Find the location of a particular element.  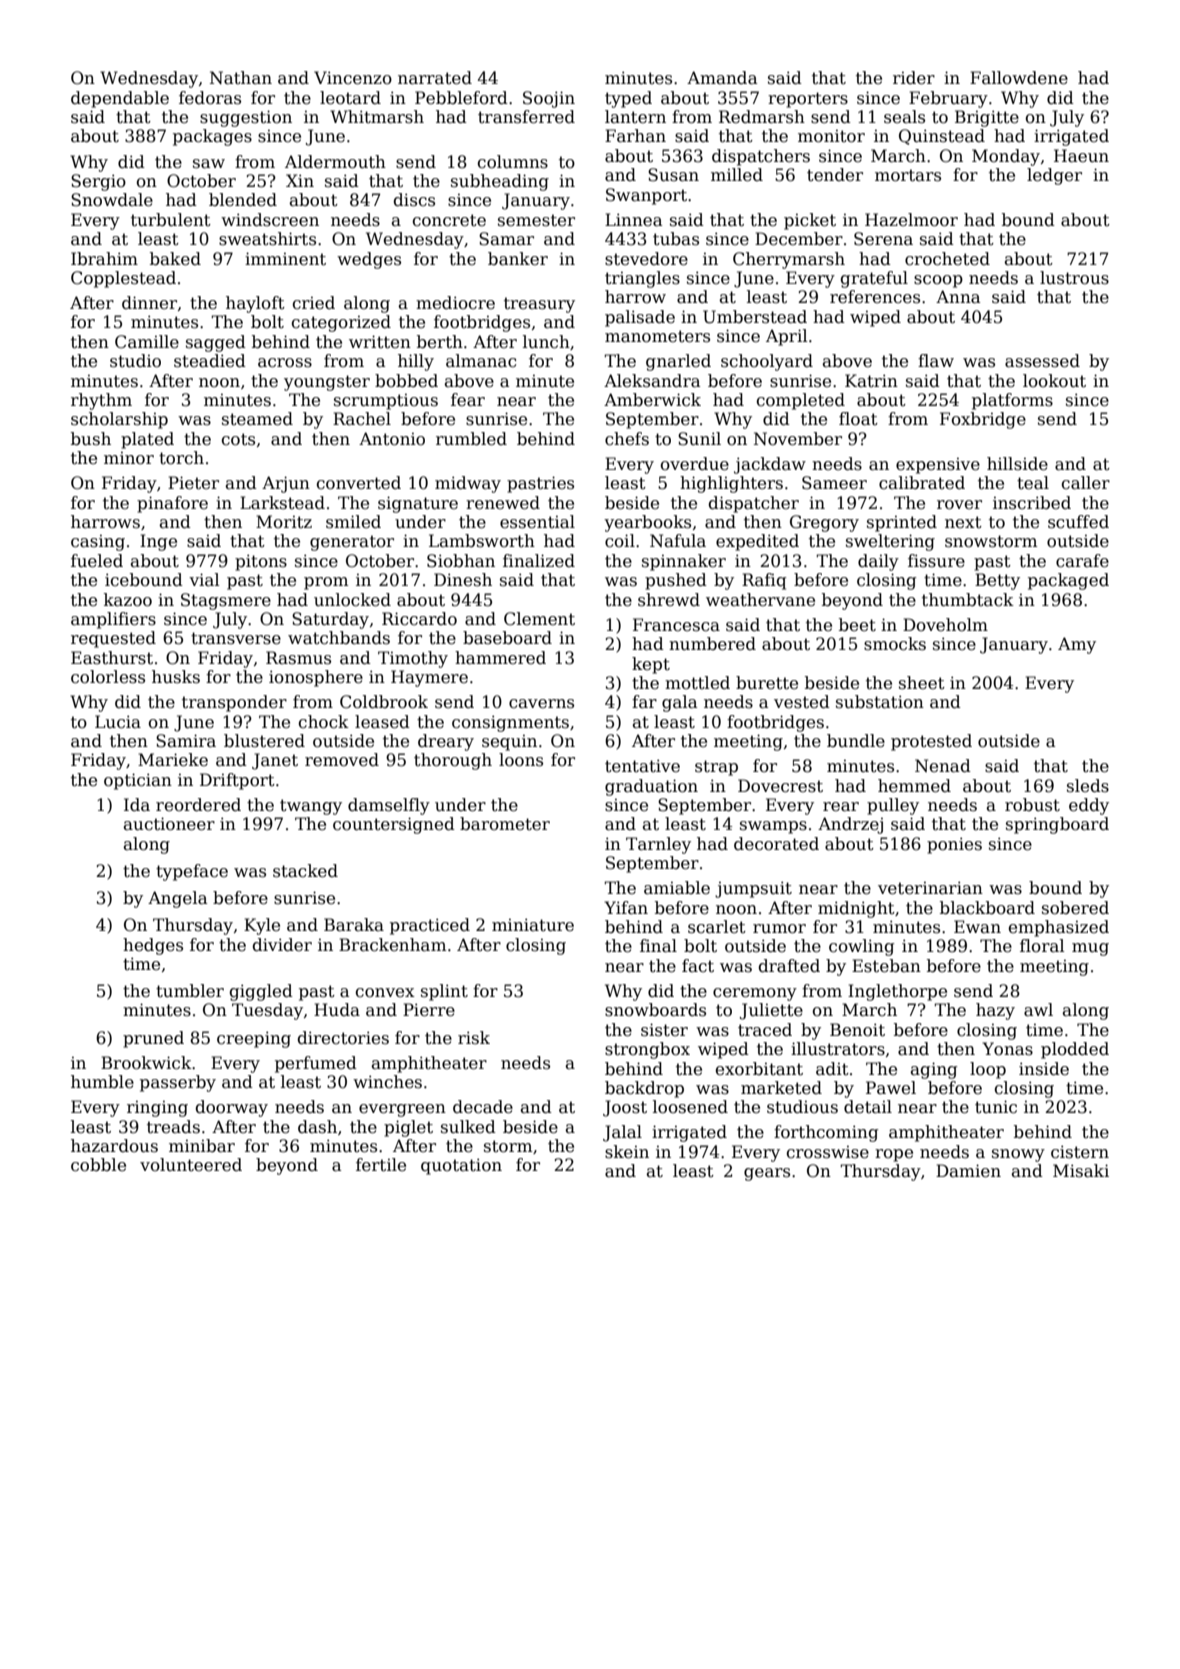

amplifiers is located at coordinates (113, 620).
